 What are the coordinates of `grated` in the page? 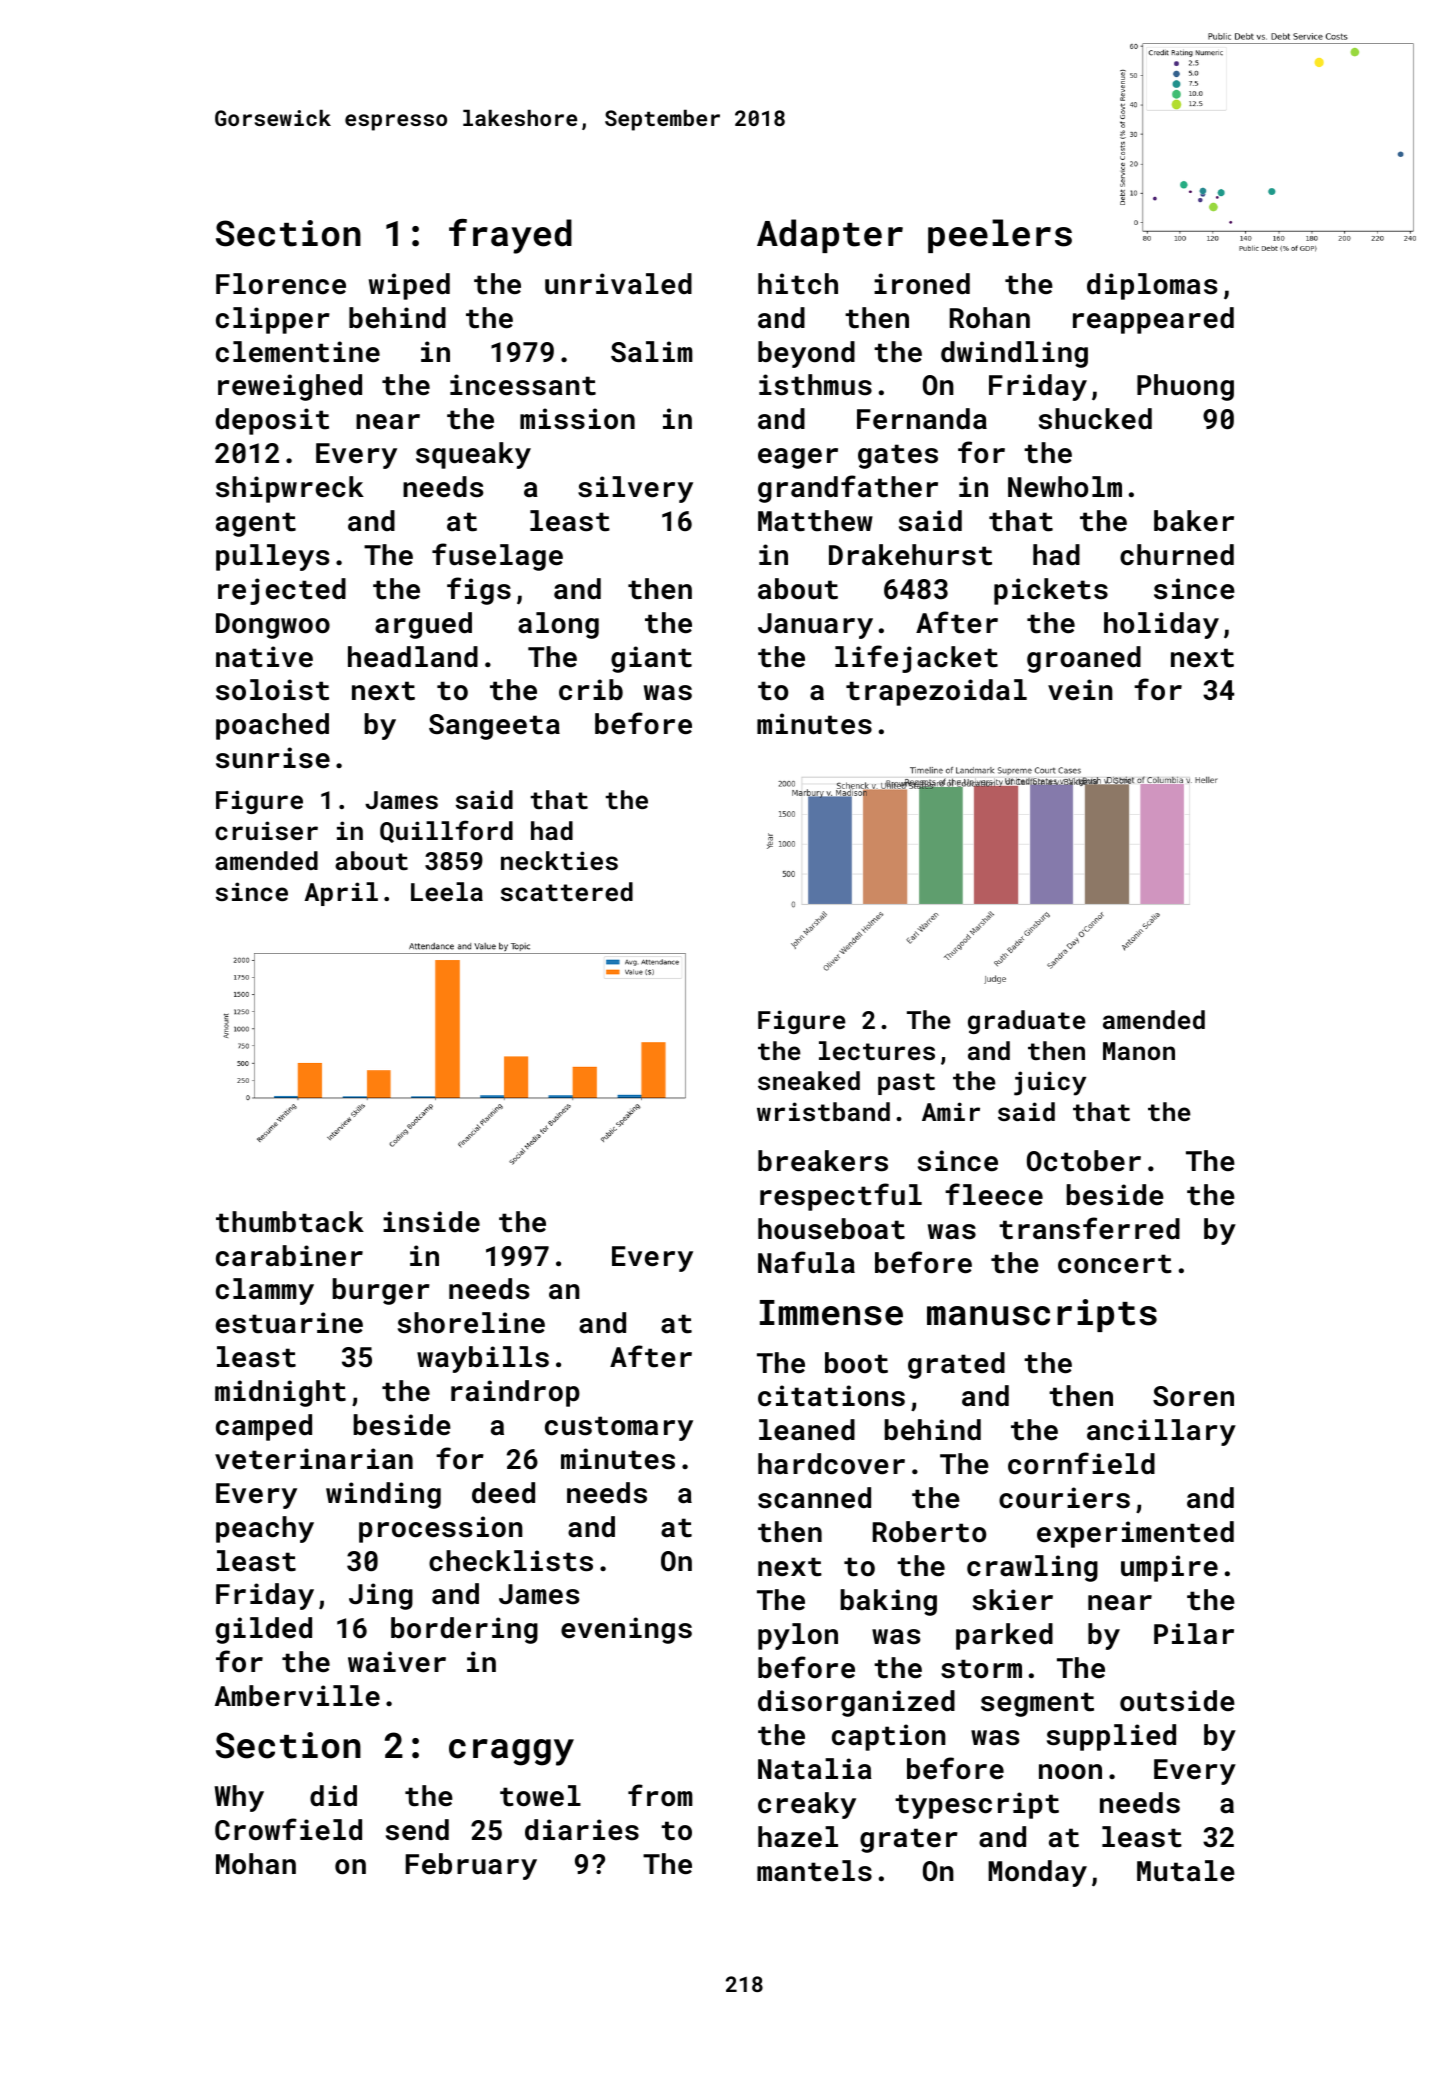 It's located at (956, 1365).
